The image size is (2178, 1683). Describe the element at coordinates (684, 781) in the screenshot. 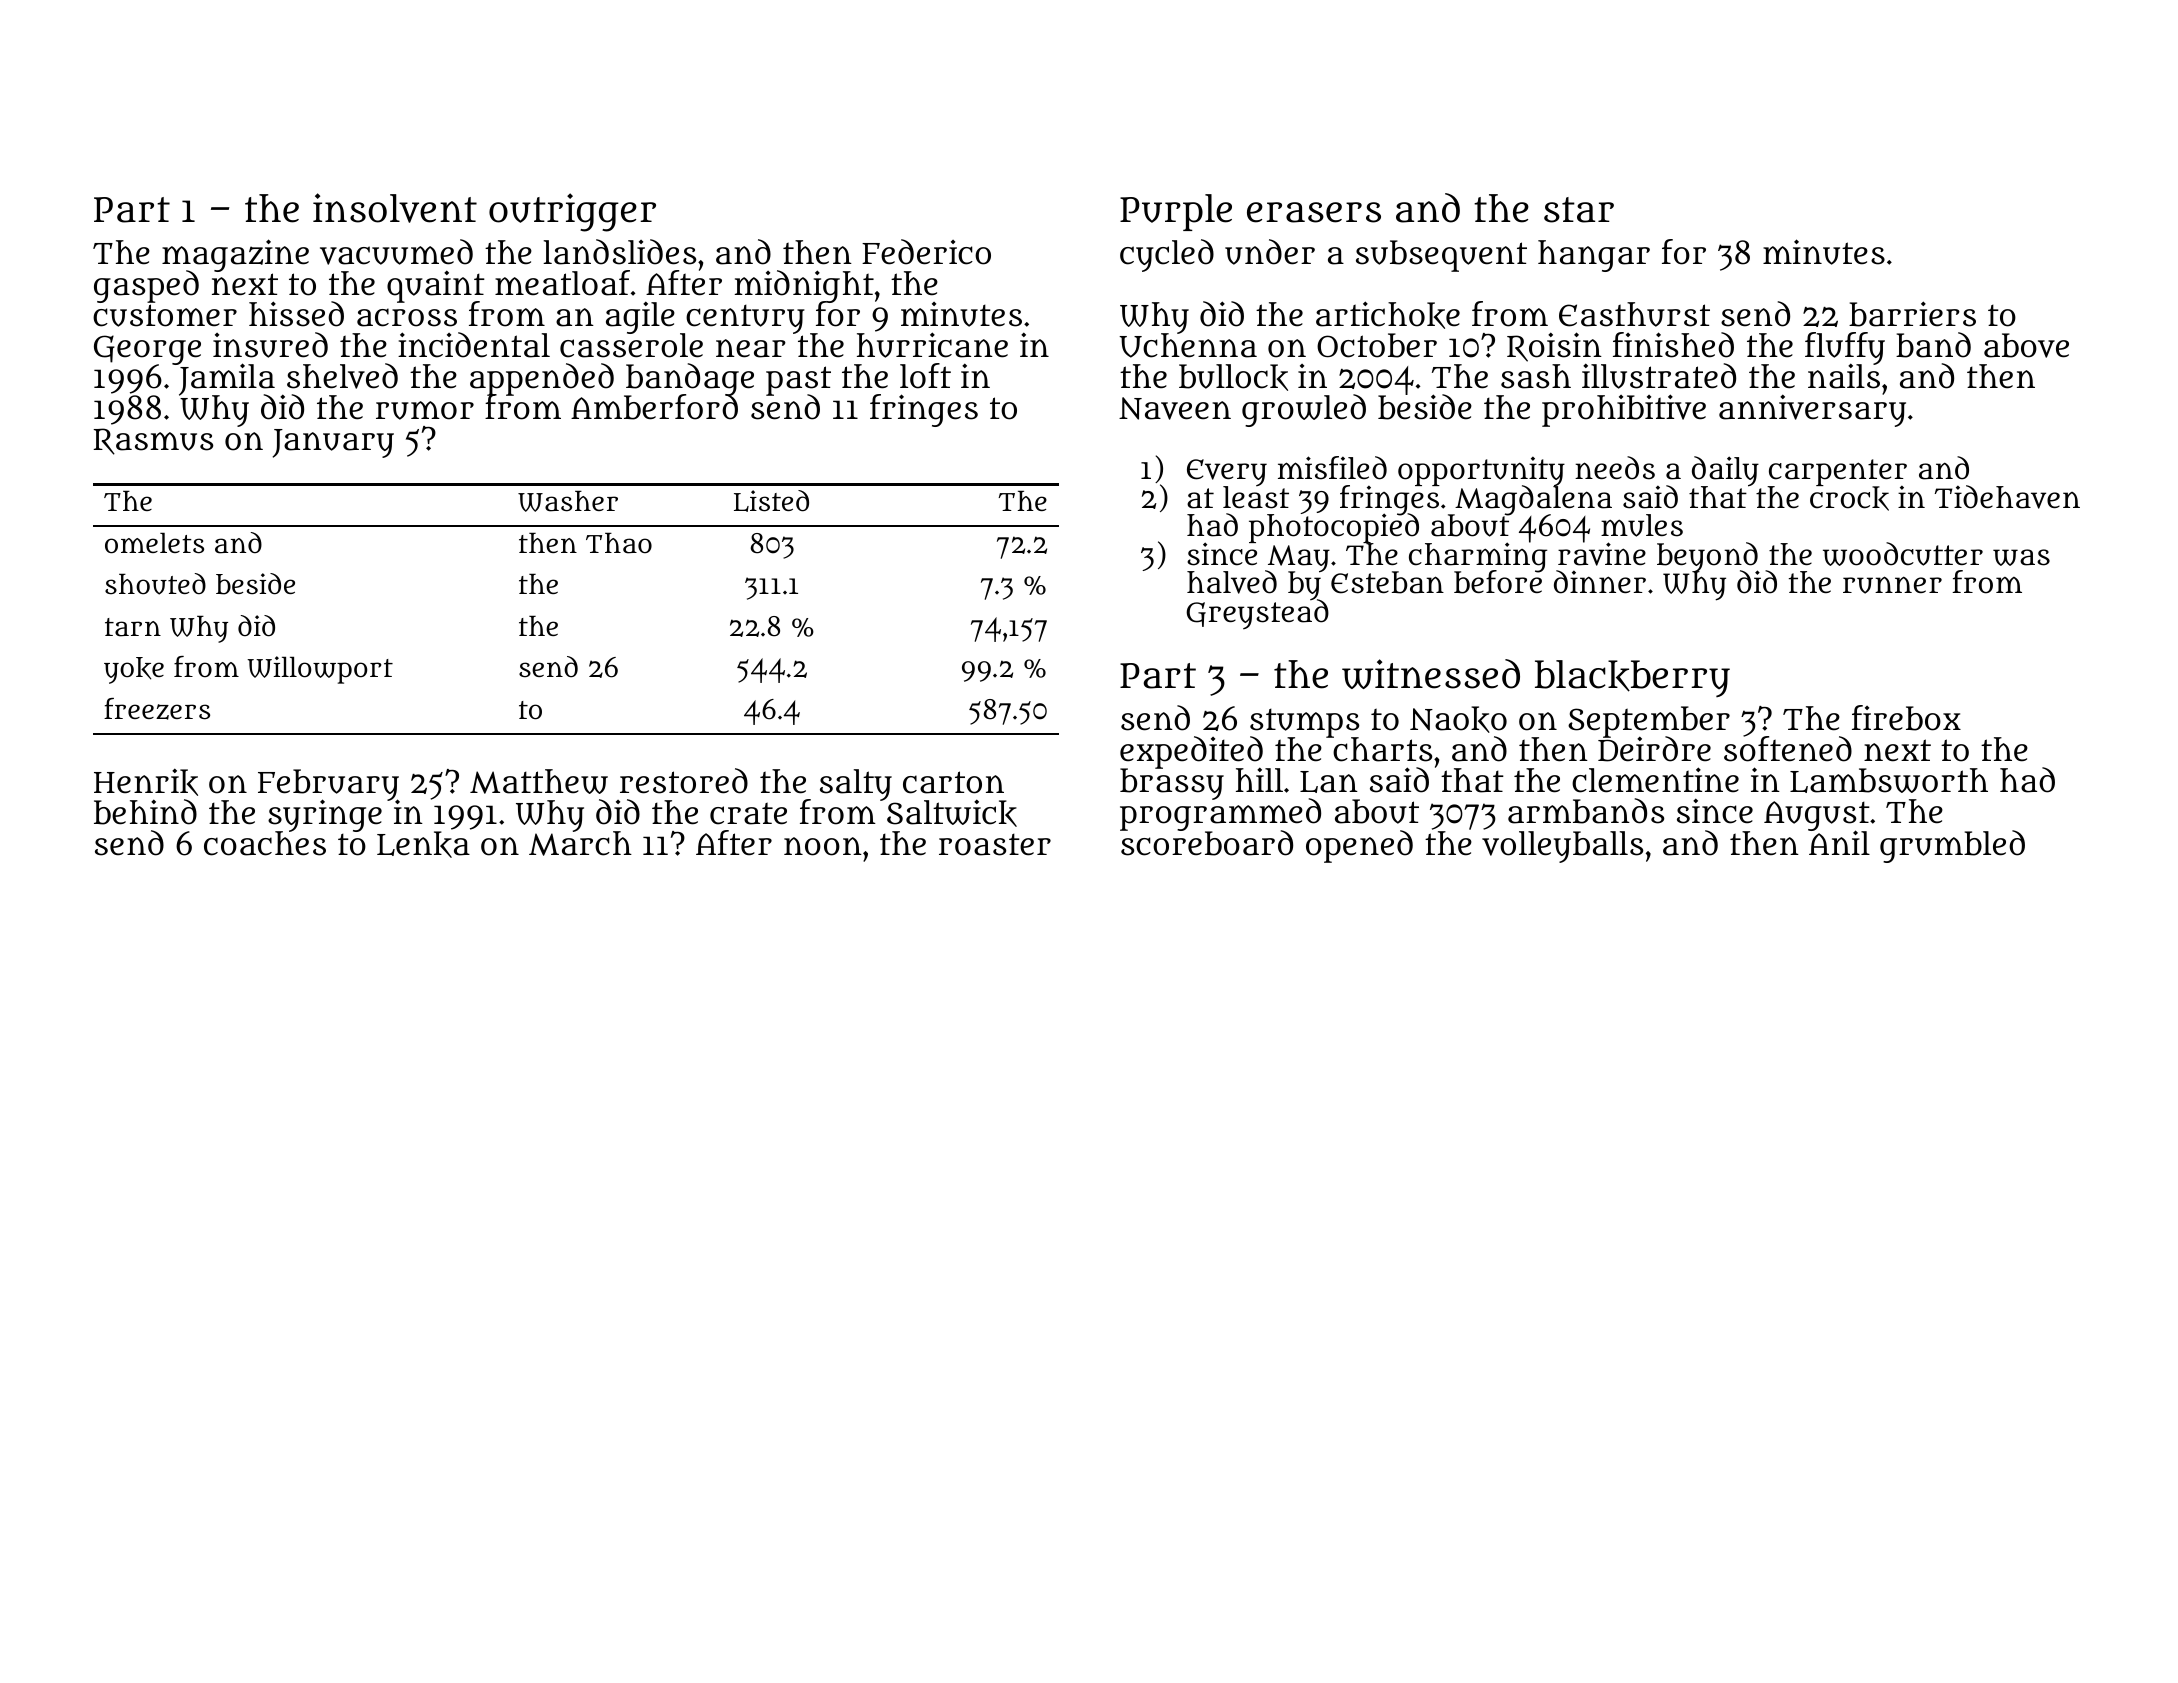

I see `restored` at that location.
